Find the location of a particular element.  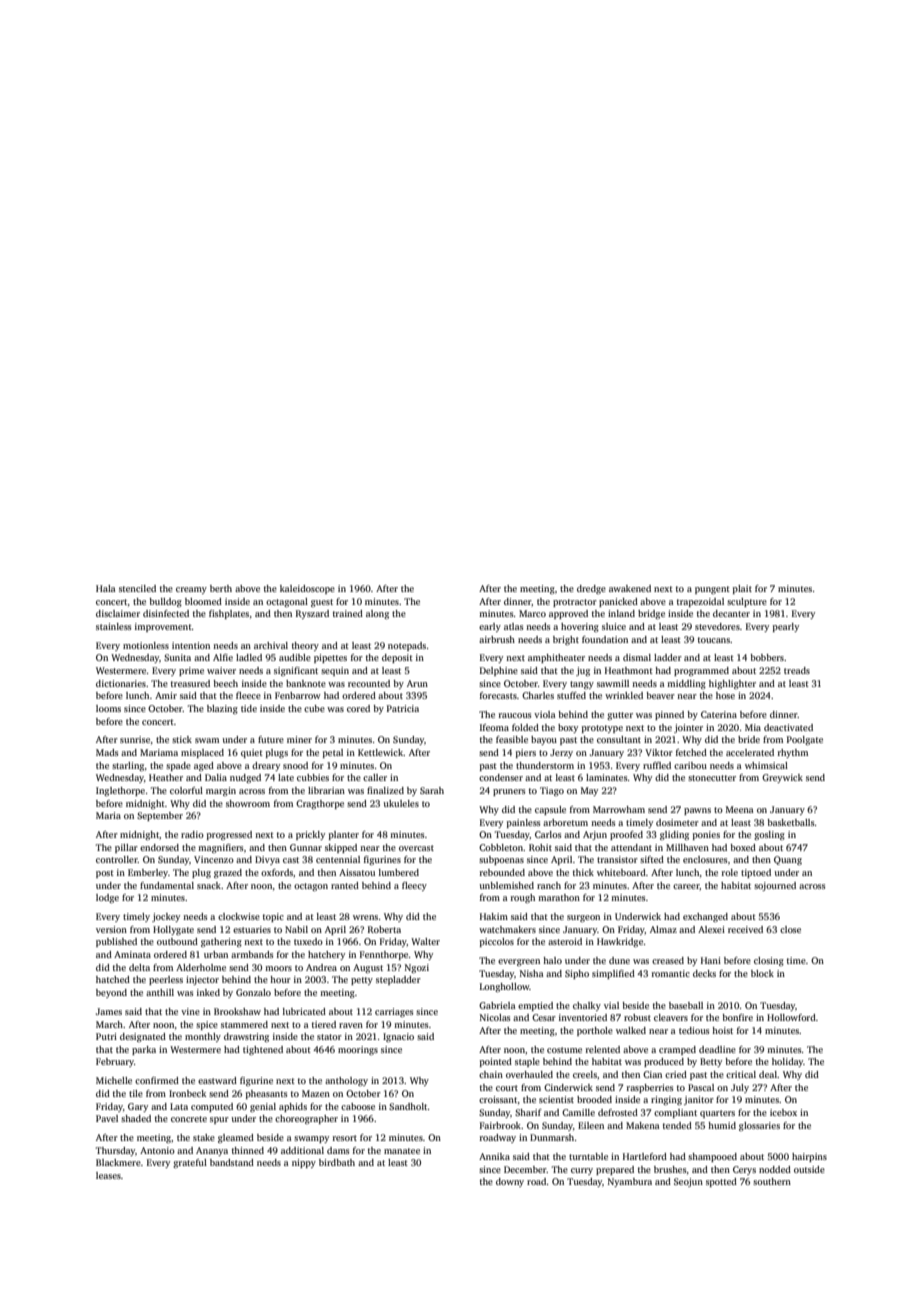

Thursday is located at coordinates (115, 1151).
